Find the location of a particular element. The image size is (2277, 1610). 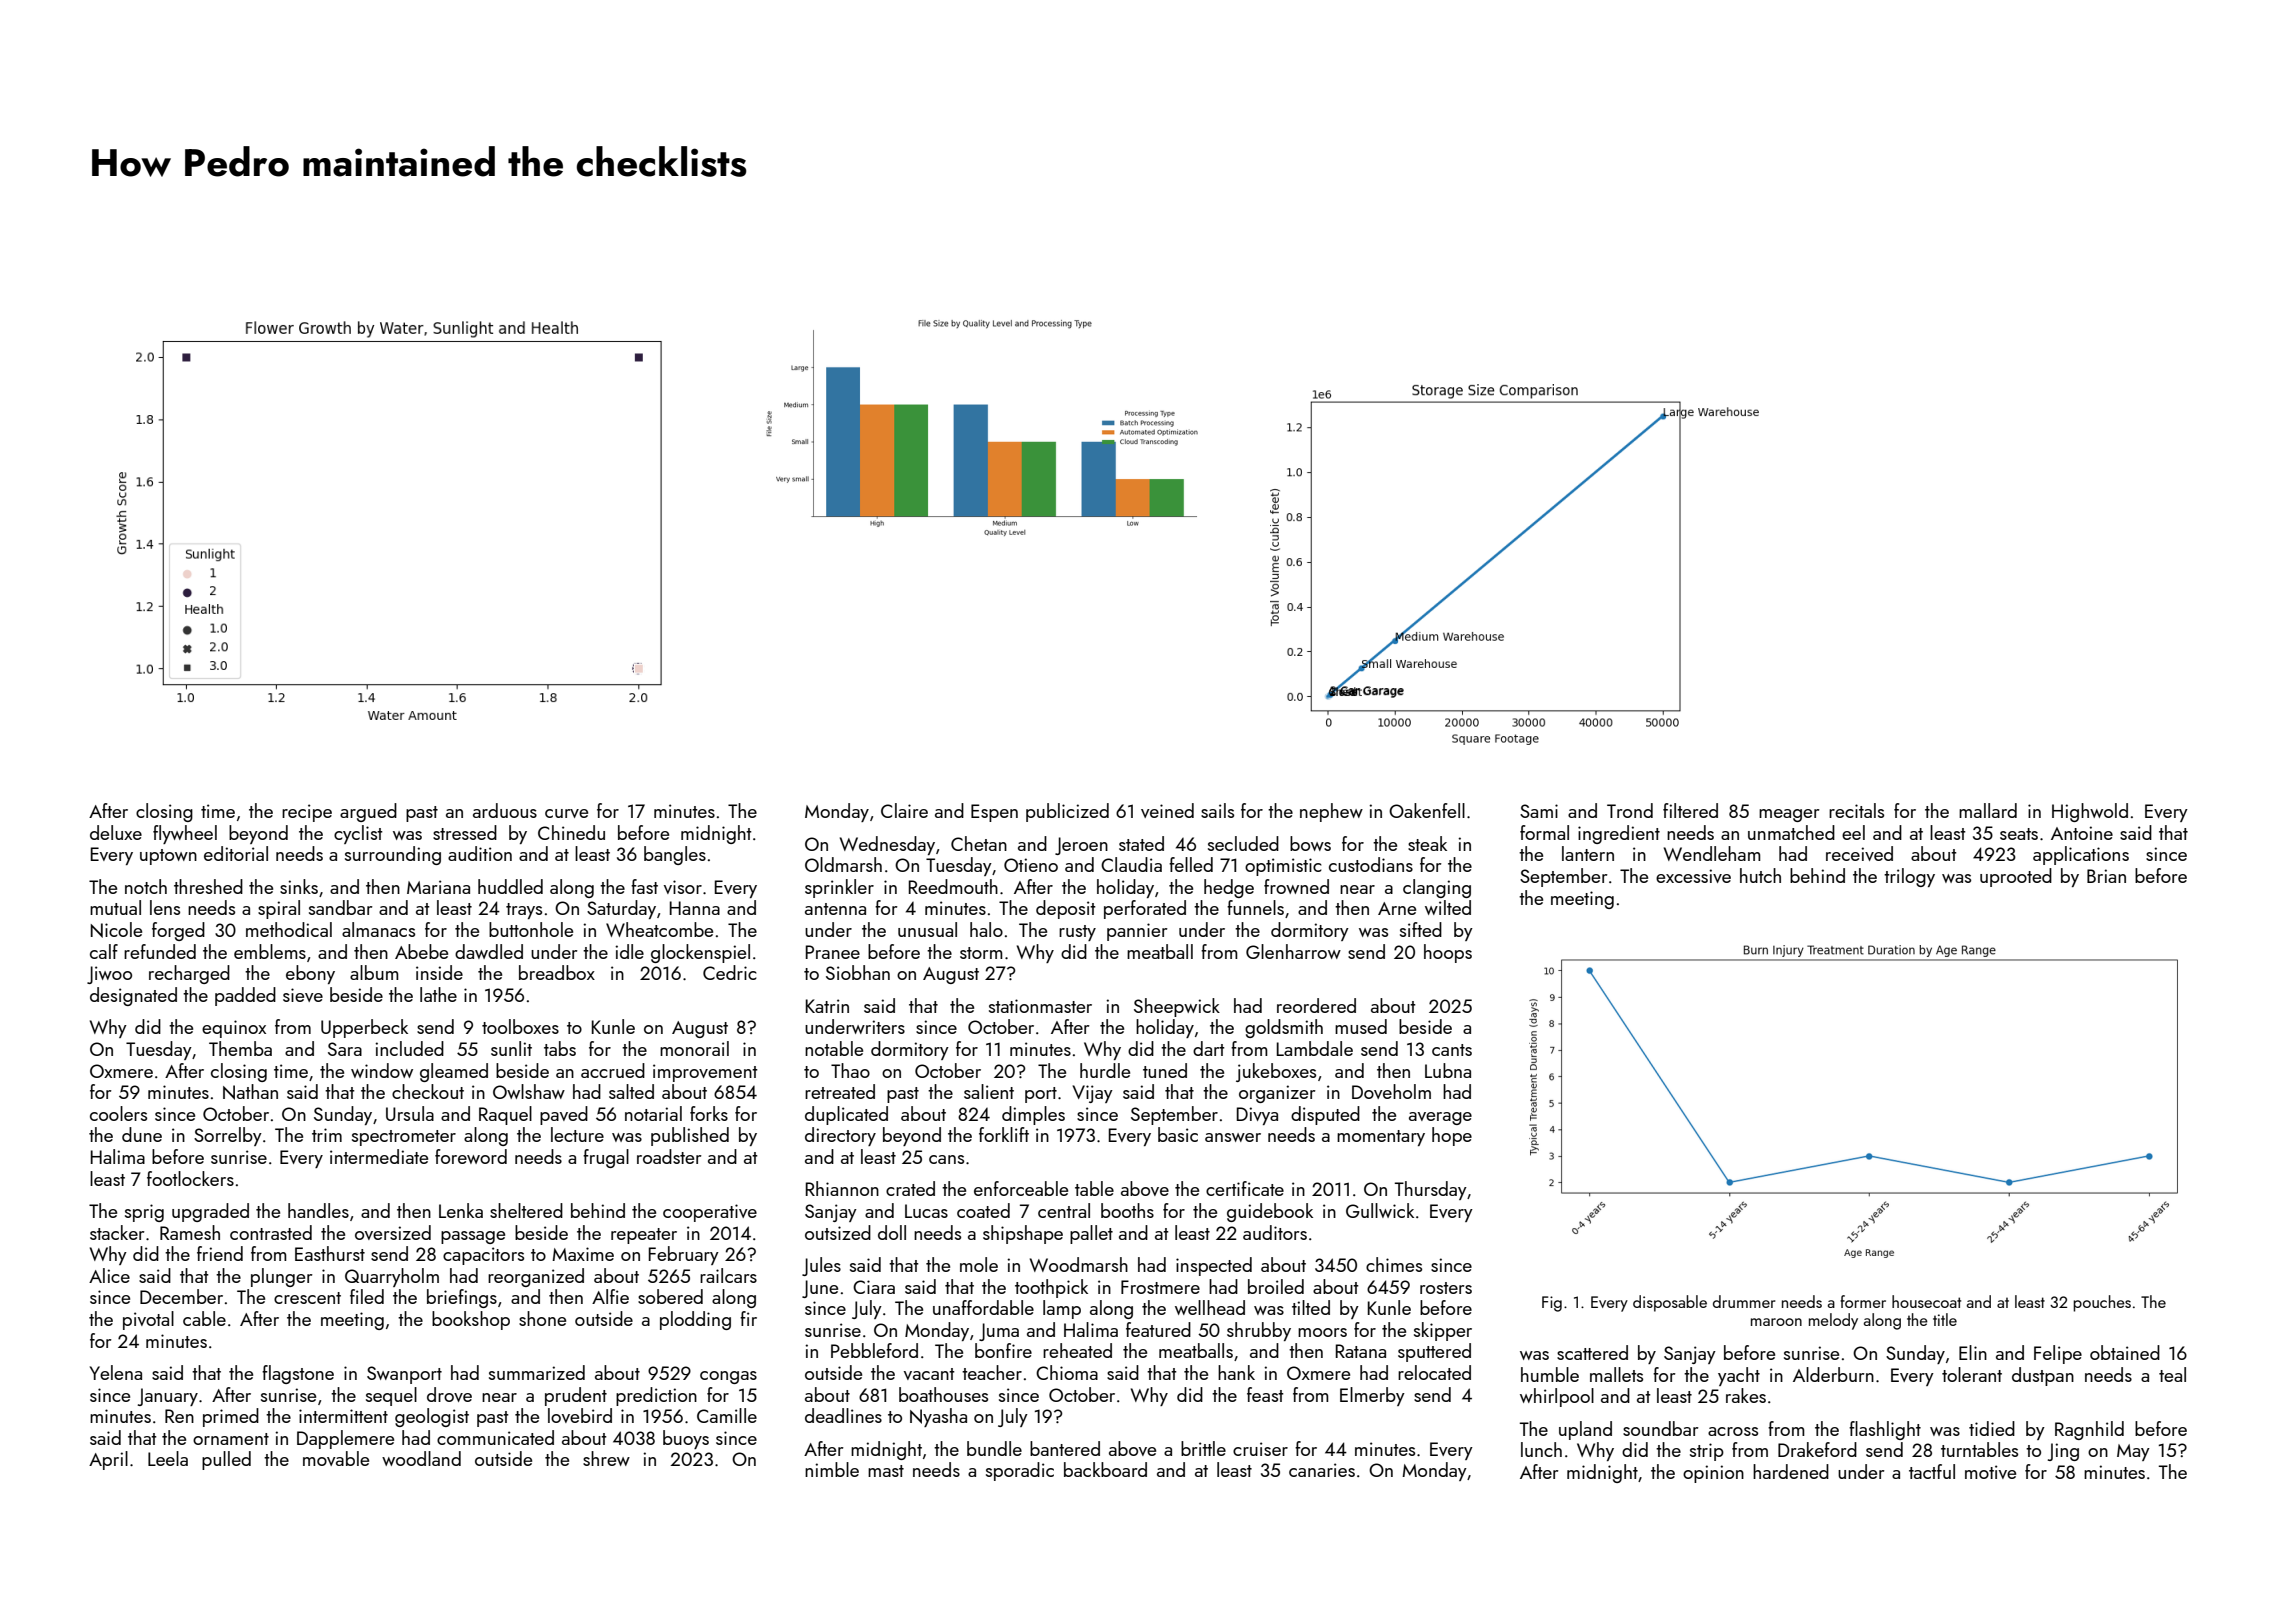

recipe is located at coordinates (307, 813).
